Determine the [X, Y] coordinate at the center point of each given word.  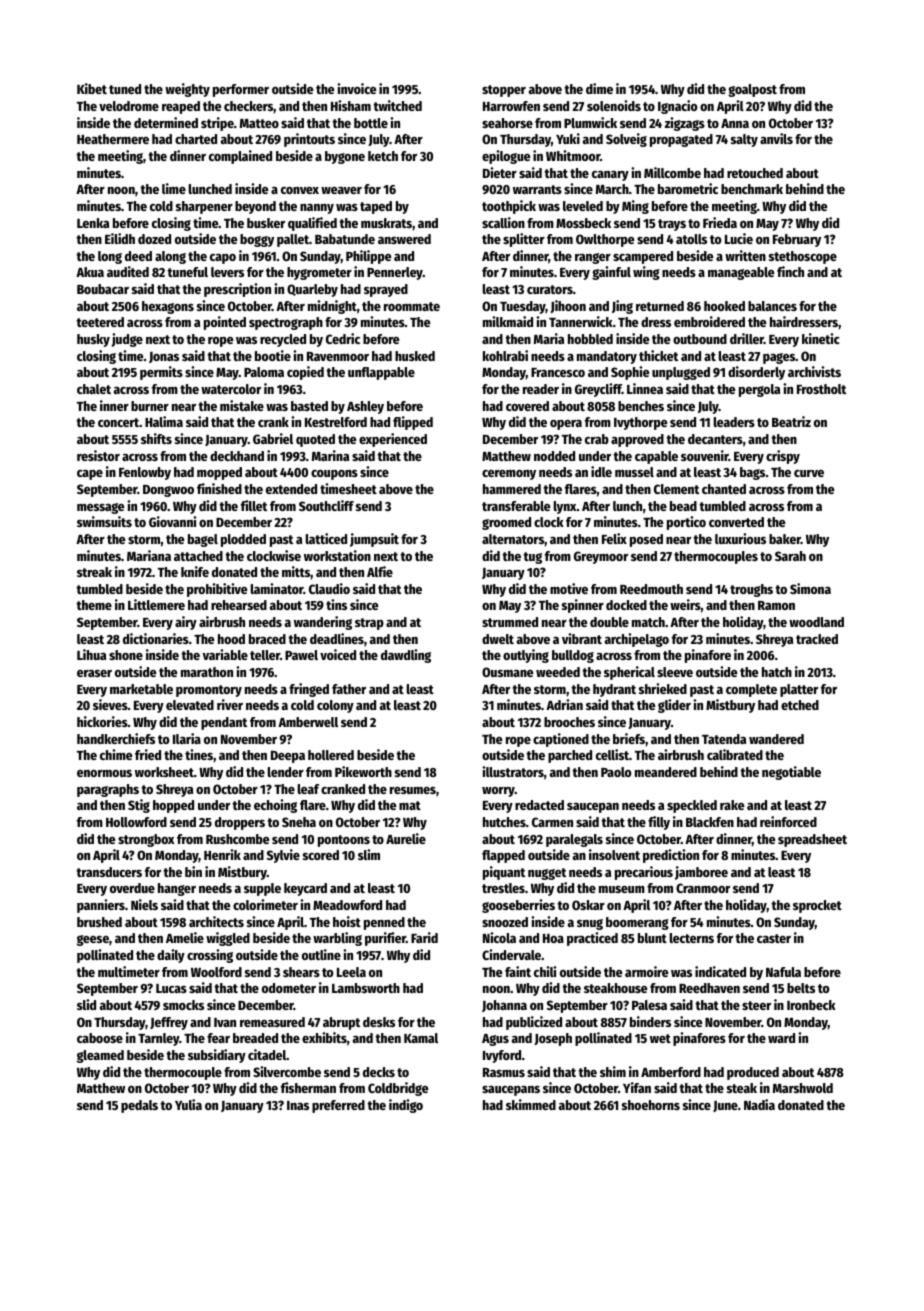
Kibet [92, 88]
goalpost [752, 90]
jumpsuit [374, 540]
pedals [139, 1106]
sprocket [817, 906]
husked [415, 356]
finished [219, 488]
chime [116, 754]
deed [138, 256]
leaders [734, 422]
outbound [700, 339]
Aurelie [406, 838]
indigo [406, 1106]
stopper [504, 91]
